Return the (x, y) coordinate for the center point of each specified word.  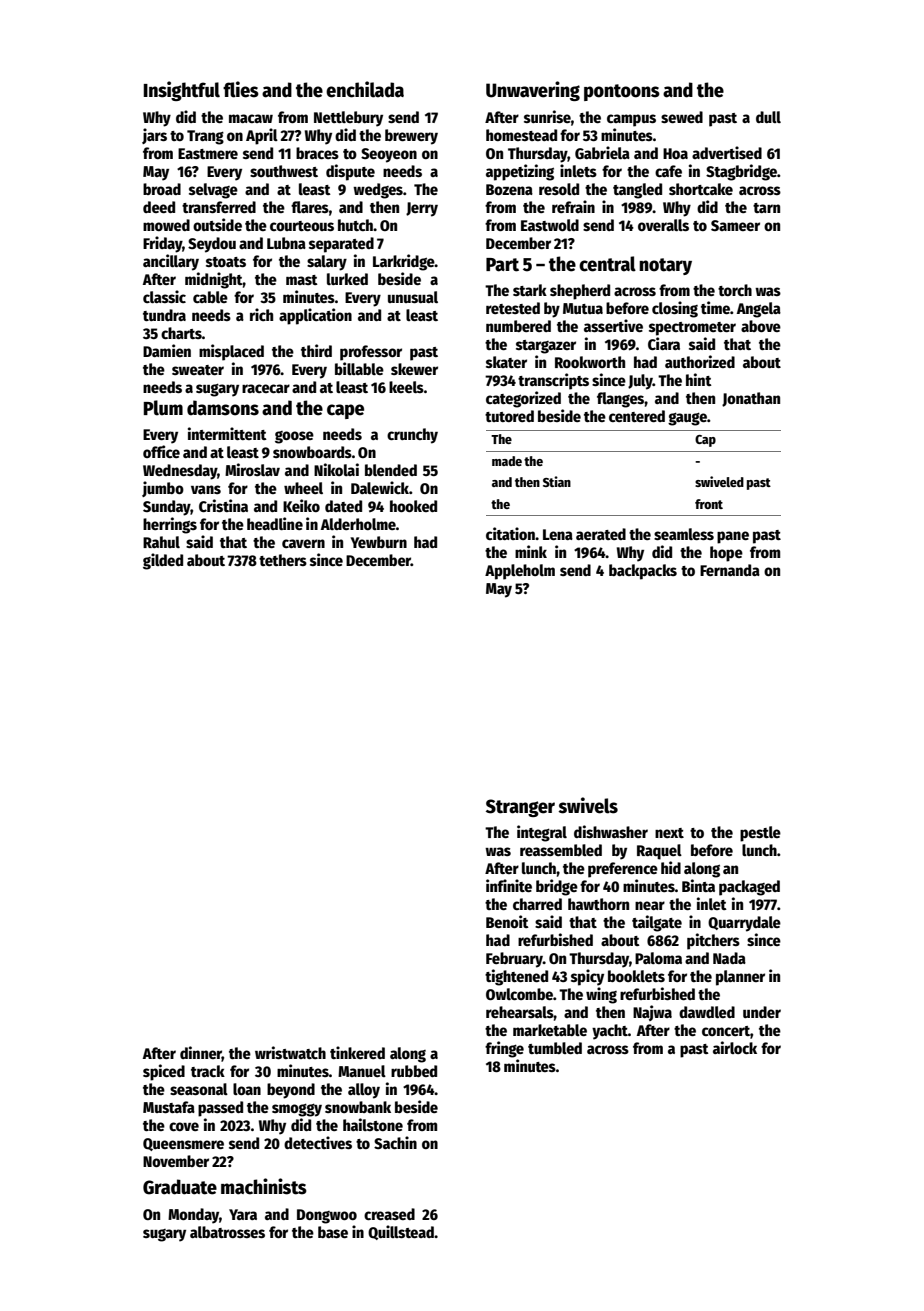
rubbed (414, 1071)
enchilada (365, 89)
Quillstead (401, 1232)
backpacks (643, 572)
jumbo (163, 489)
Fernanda (730, 570)
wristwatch (290, 1052)
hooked (413, 506)
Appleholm (520, 572)
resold (559, 189)
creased (389, 1214)
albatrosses (227, 1232)
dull (768, 117)
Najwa (652, 1013)
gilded (163, 561)
